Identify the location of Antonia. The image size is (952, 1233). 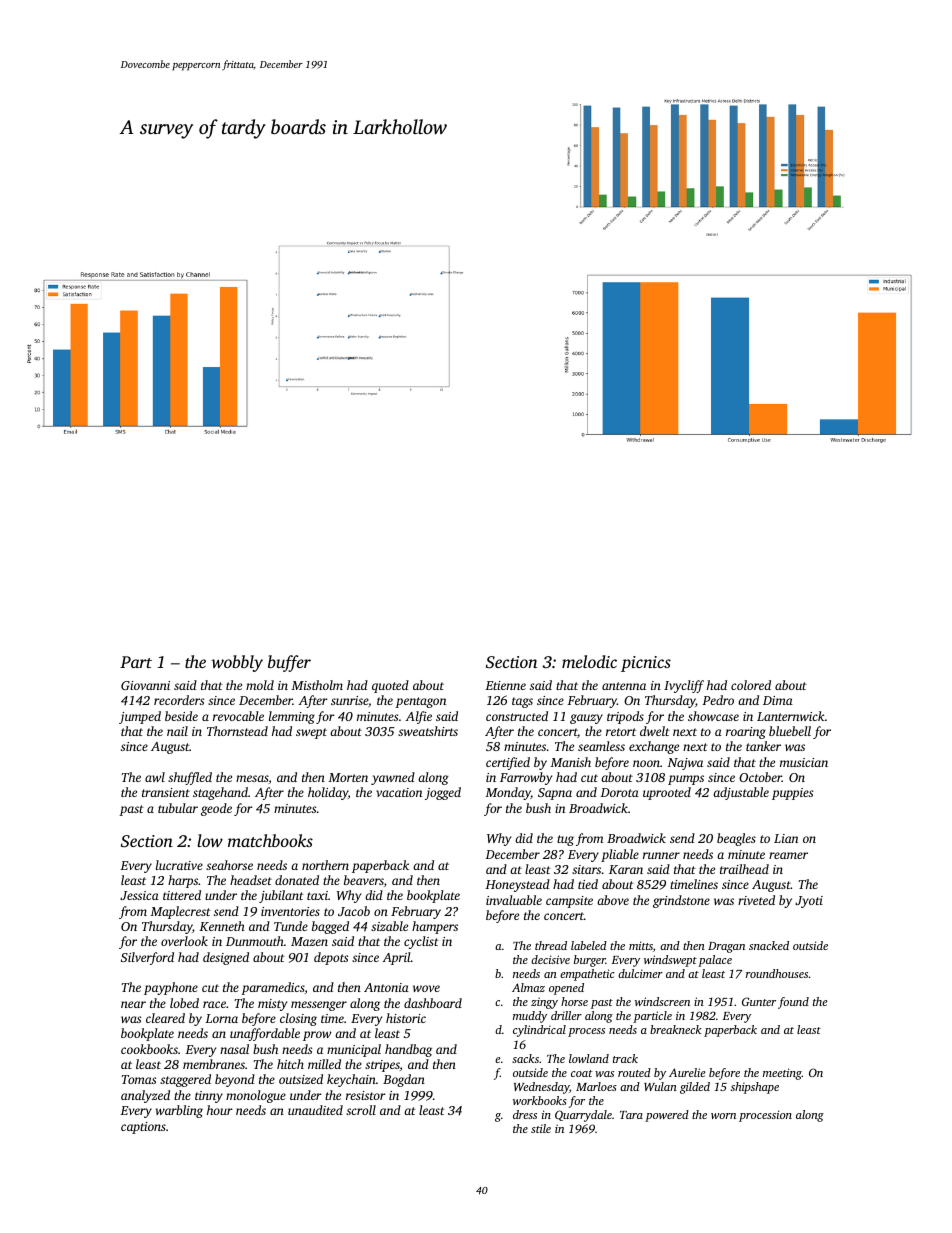
(386, 987).
